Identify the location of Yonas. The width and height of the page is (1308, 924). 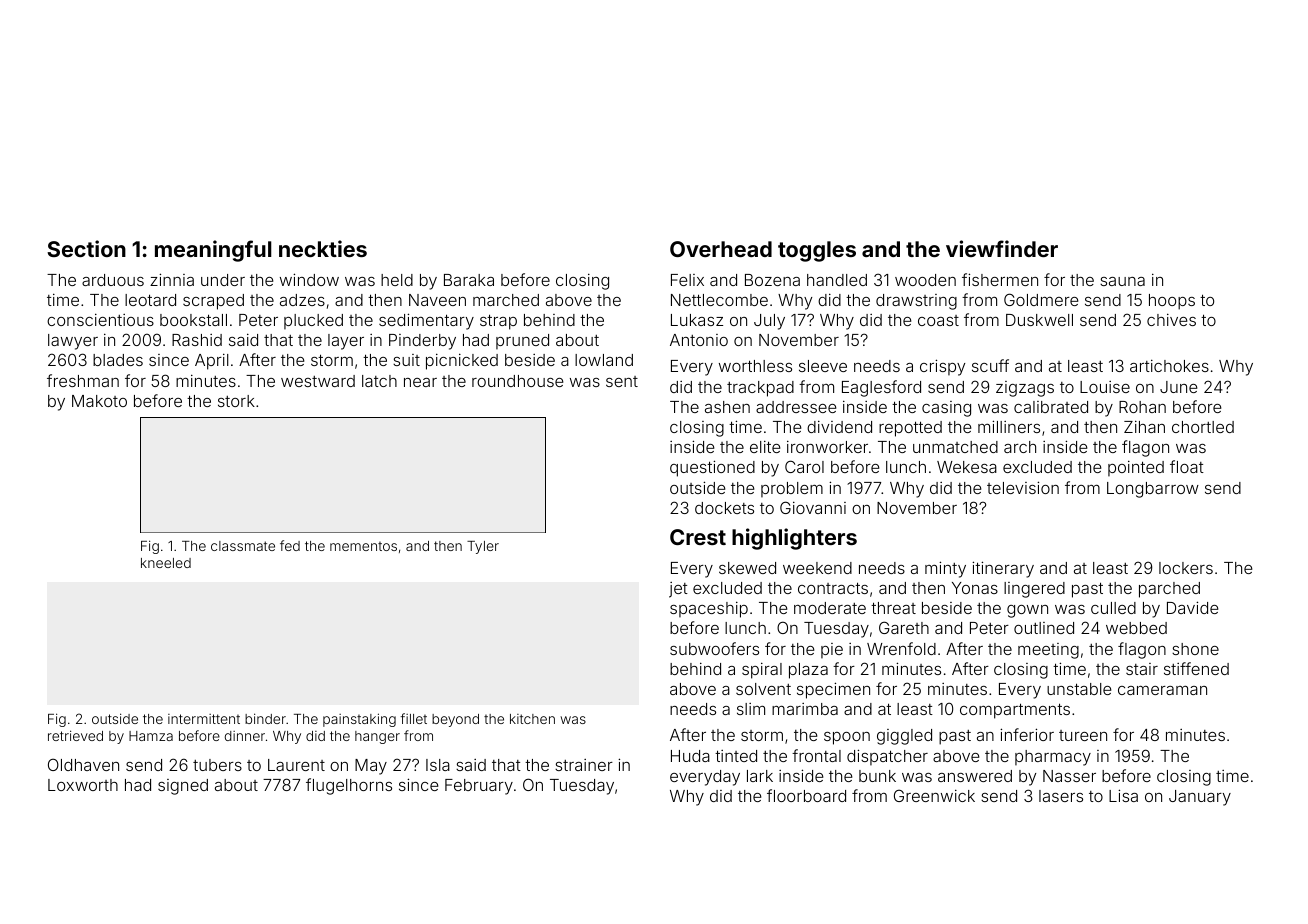
(975, 588).
